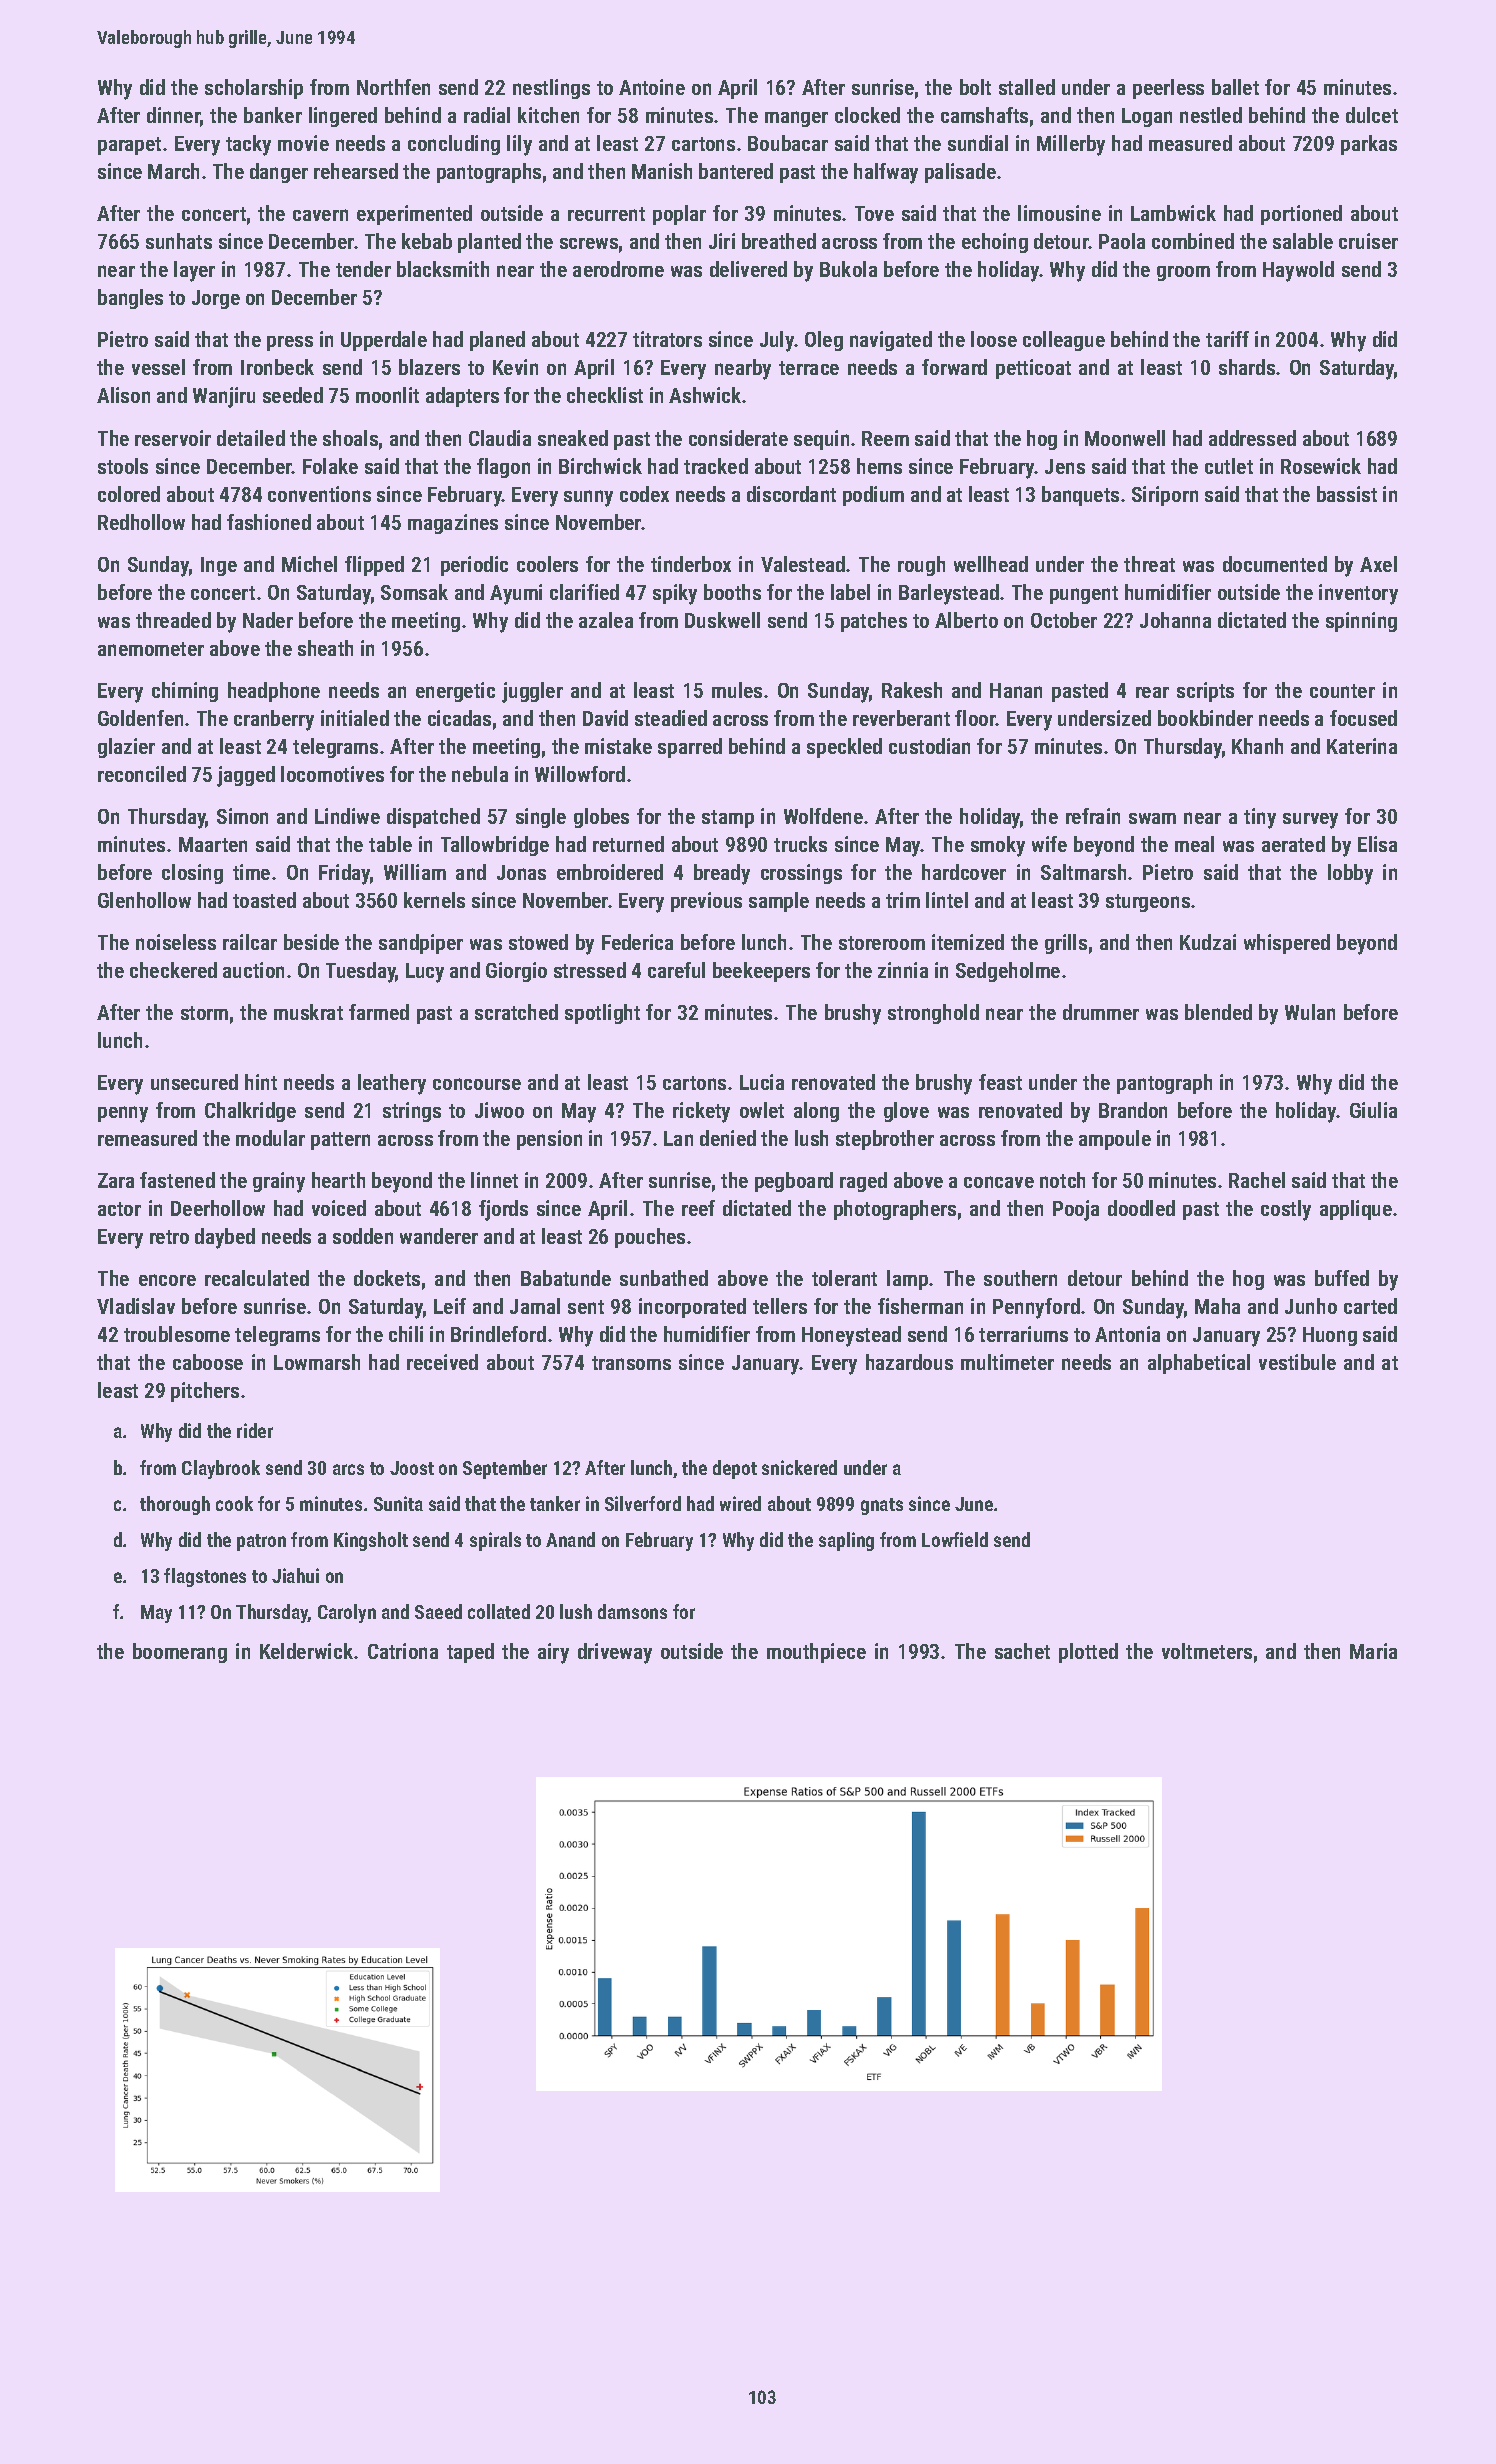  Describe the element at coordinates (130, 299) in the screenshot. I see `bangles` at that location.
